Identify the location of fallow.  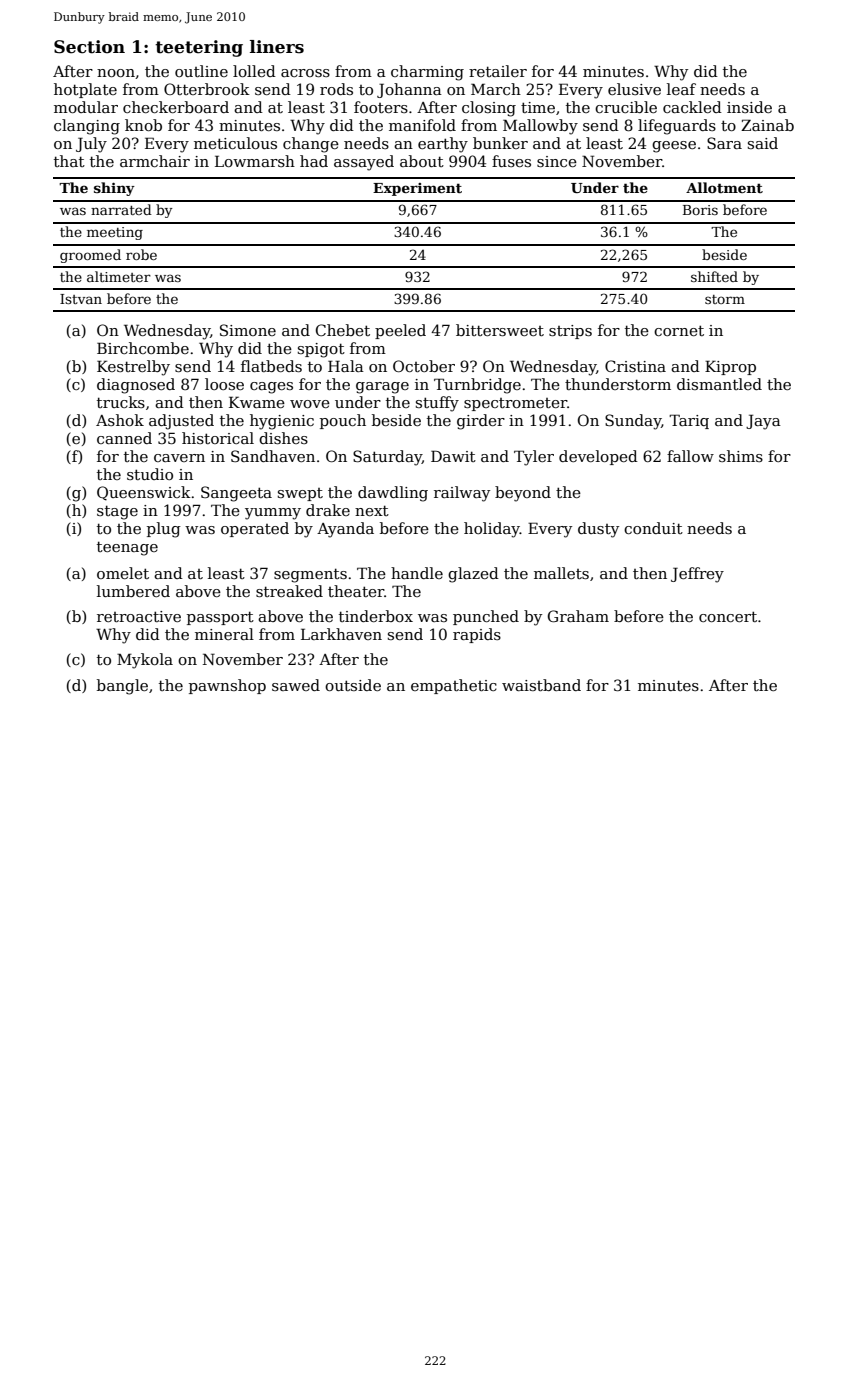
(690, 456).
